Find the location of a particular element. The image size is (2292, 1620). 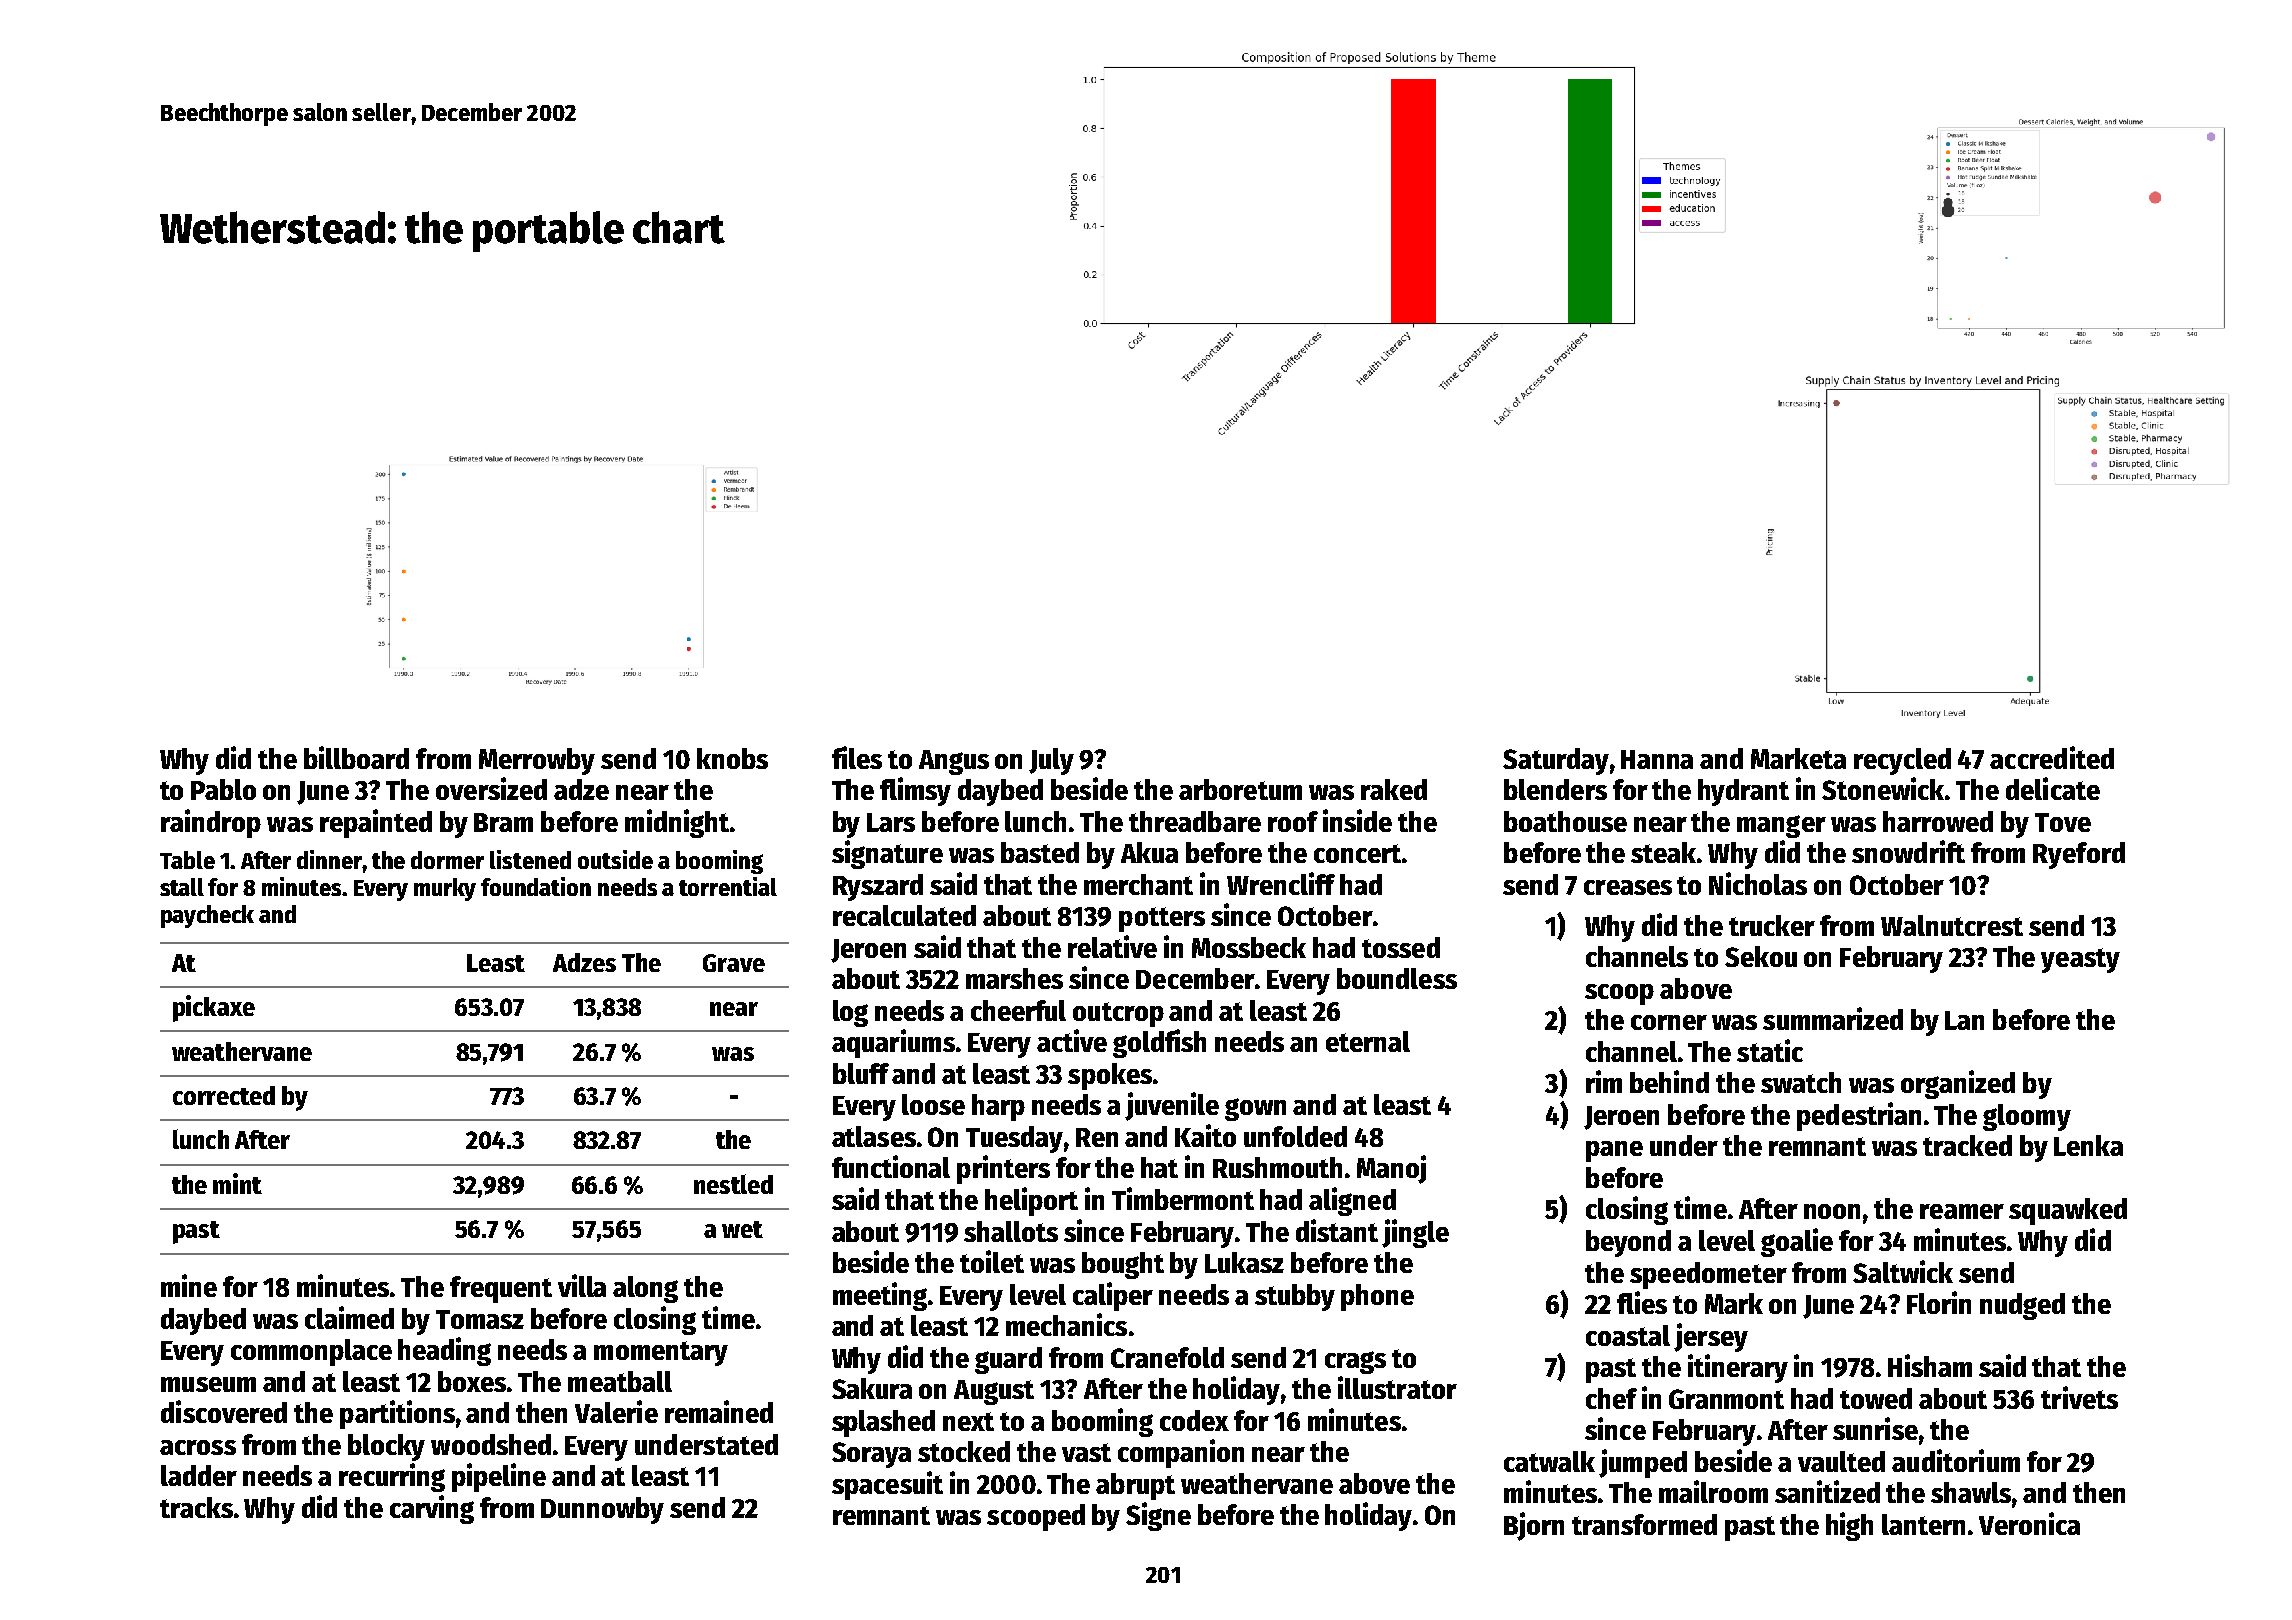

manger is located at coordinates (1781, 826).
